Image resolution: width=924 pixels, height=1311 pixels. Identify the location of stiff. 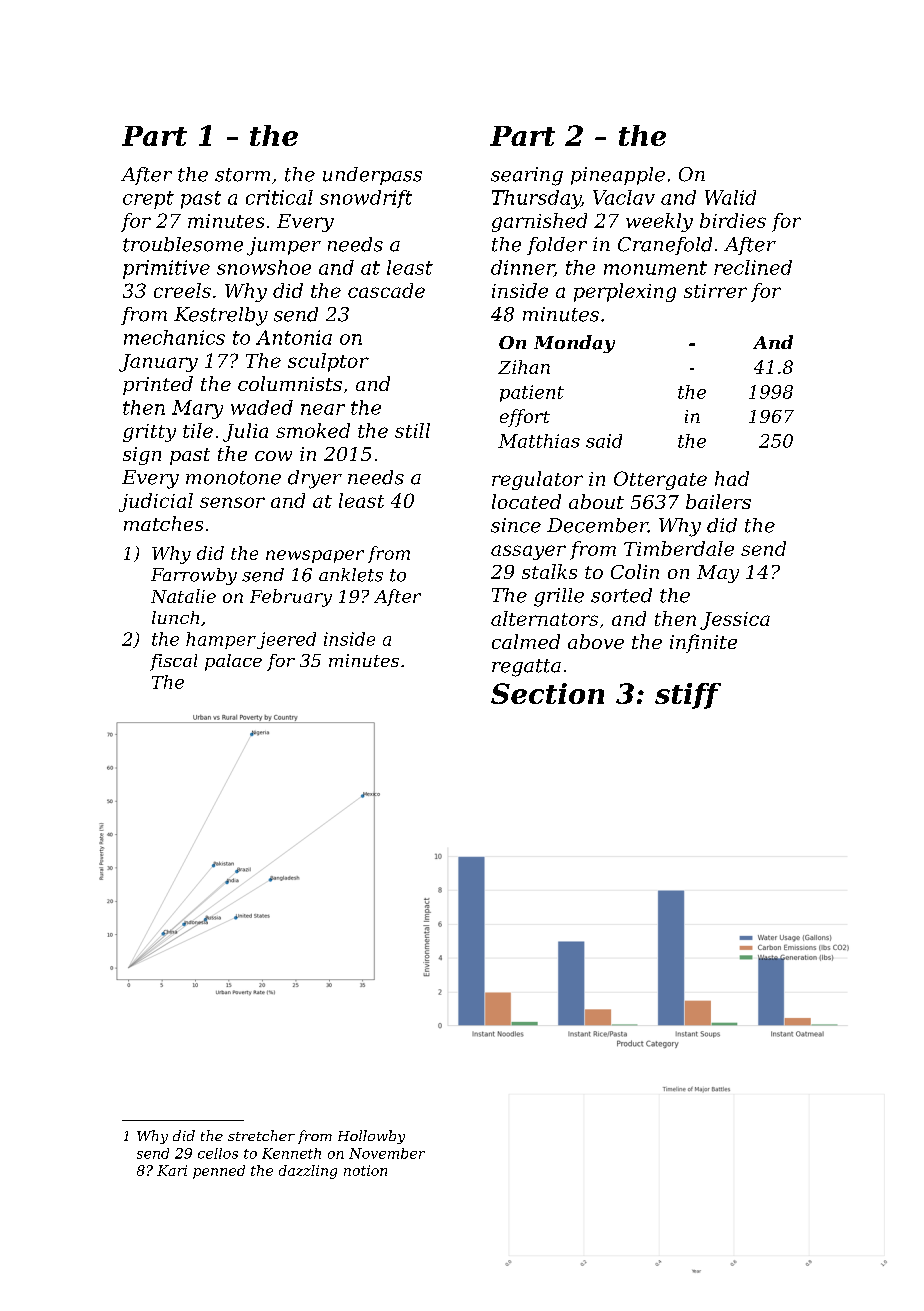
(688, 696).
